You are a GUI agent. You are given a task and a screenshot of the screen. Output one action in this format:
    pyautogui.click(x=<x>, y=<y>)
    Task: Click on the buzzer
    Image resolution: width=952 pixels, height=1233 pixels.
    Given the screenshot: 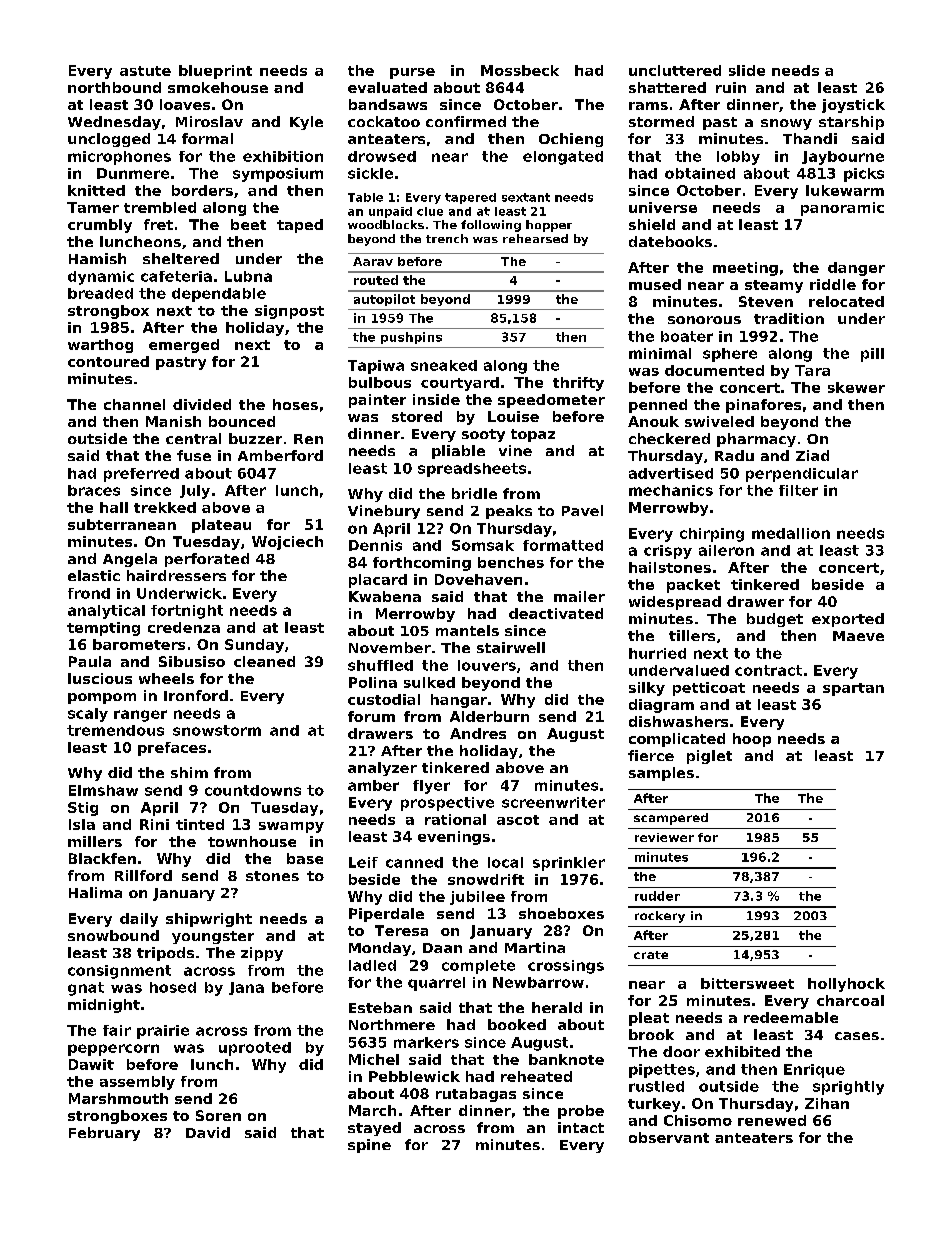 What is the action you would take?
    pyautogui.click(x=255, y=438)
